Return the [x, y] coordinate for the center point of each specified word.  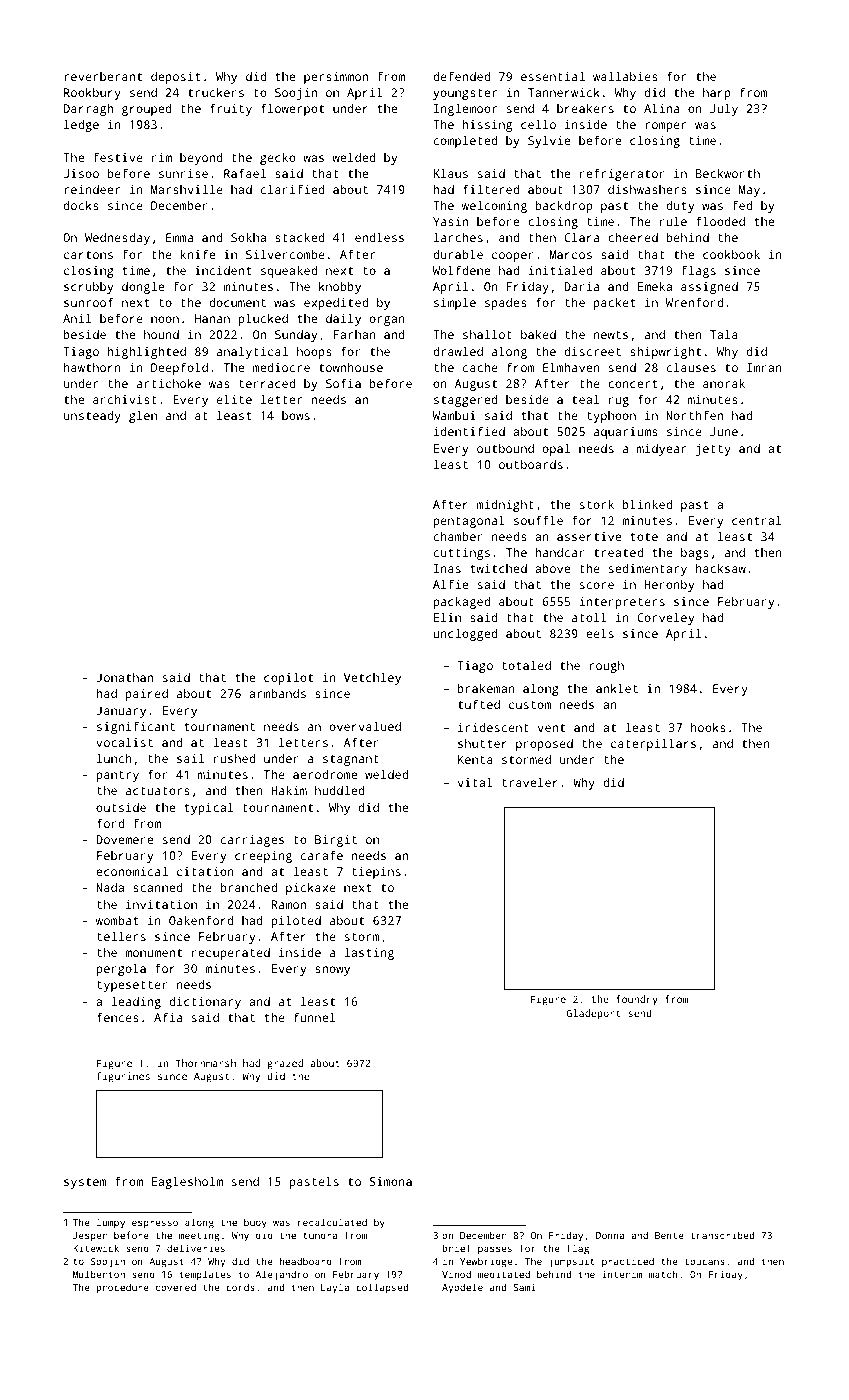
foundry [637, 1000]
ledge [81, 126]
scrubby [88, 288]
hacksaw [721, 568]
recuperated [231, 954]
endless [379, 237]
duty [680, 207]
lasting [369, 954]
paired [147, 695]
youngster [465, 94]
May [749, 191]
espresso [155, 1224]
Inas [447, 568]
